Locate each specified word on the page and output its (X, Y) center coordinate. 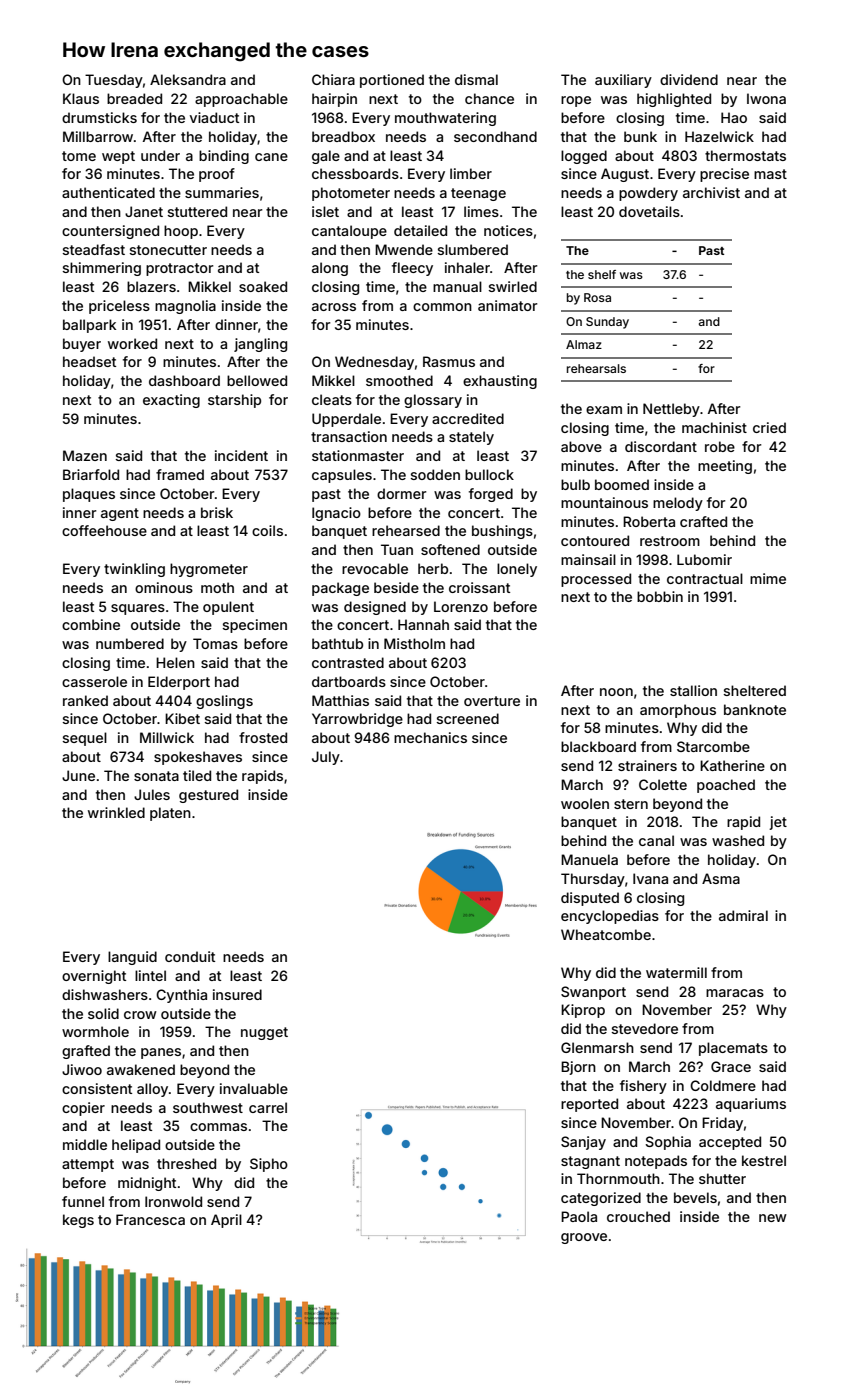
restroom (670, 541)
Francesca (150, 1219)
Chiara (333, 79)
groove (584, 1238)
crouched (638, 1216)
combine (91, 624)
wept (118, 157)
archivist (711, 192)
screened (468, 718)
